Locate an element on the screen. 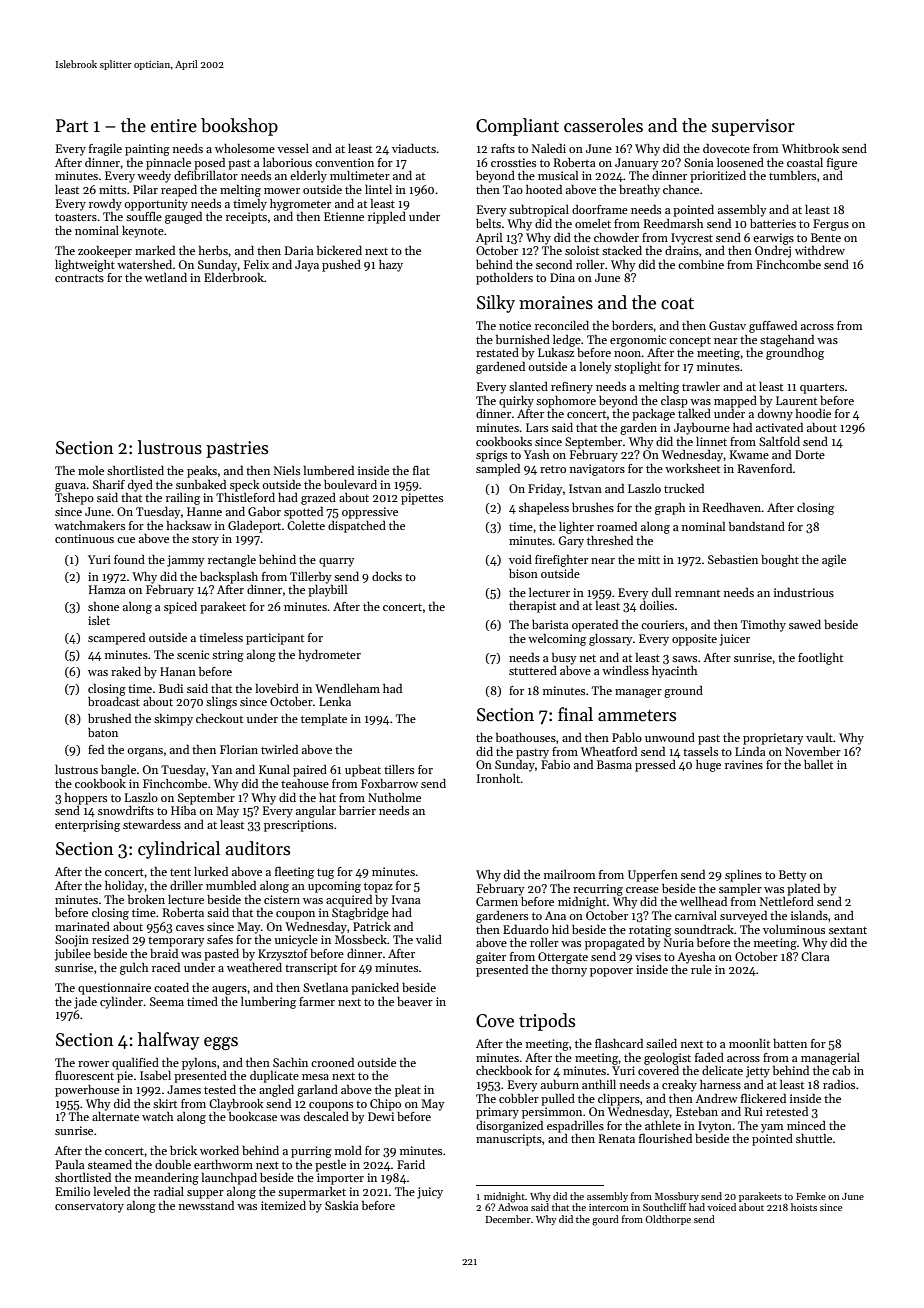 The image size is (924, 1308). vessel is located at coordinates (293, 148).
